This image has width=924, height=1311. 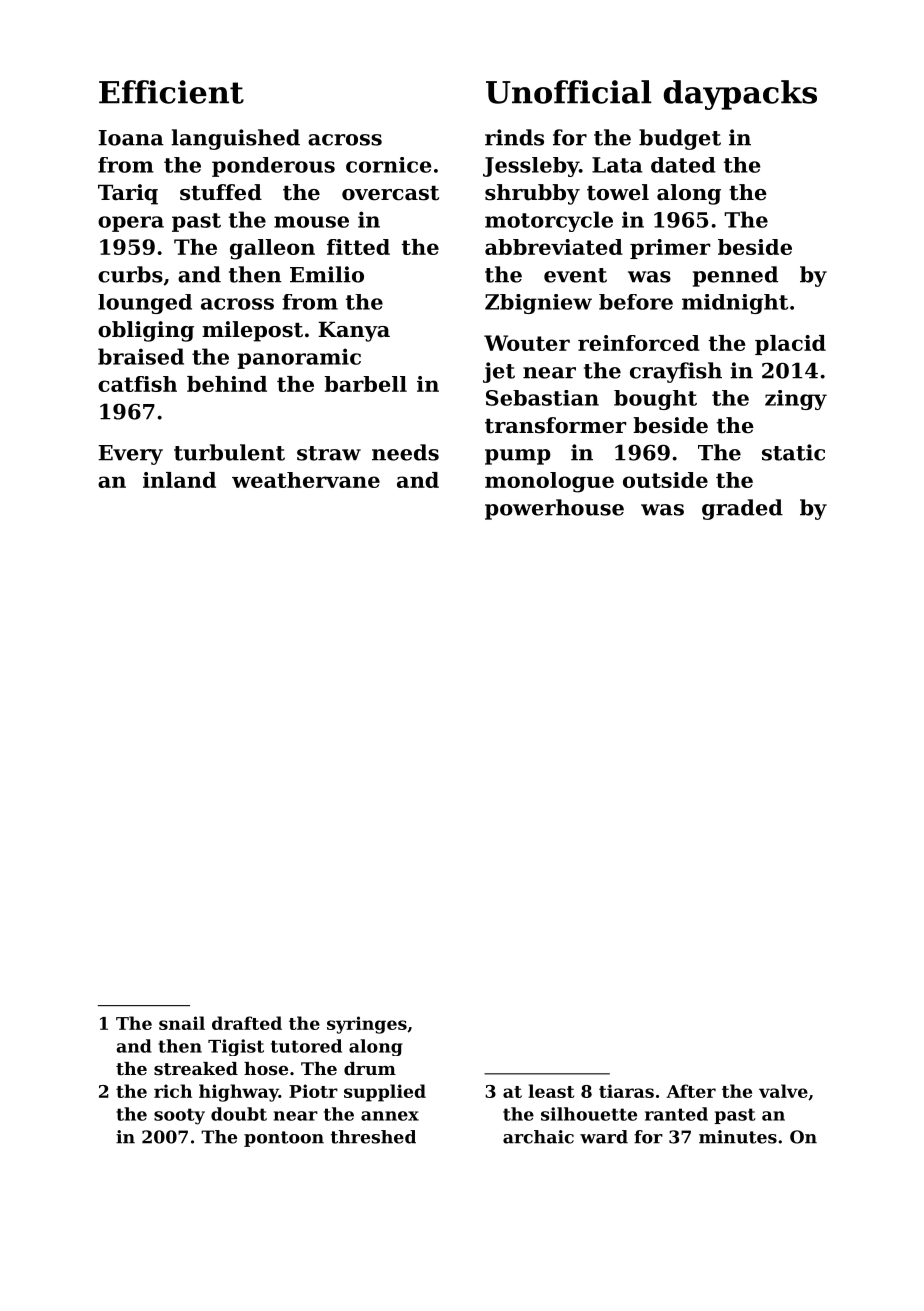 What do you see at coordinates (742, 509) in the image?
I see `graded` at bounding box center [742, 509].
